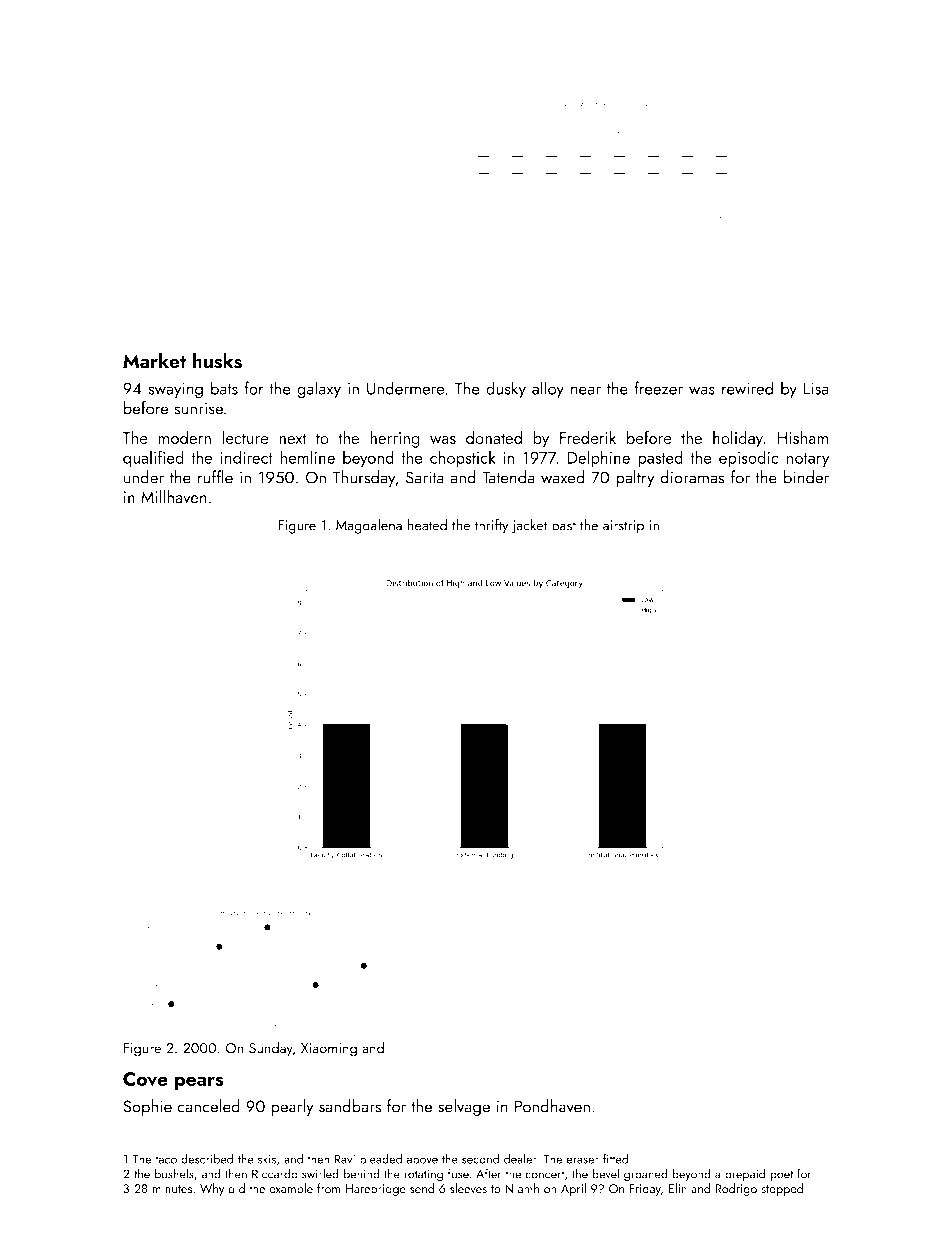  I want to click on selvage, so click(464, 1107).
